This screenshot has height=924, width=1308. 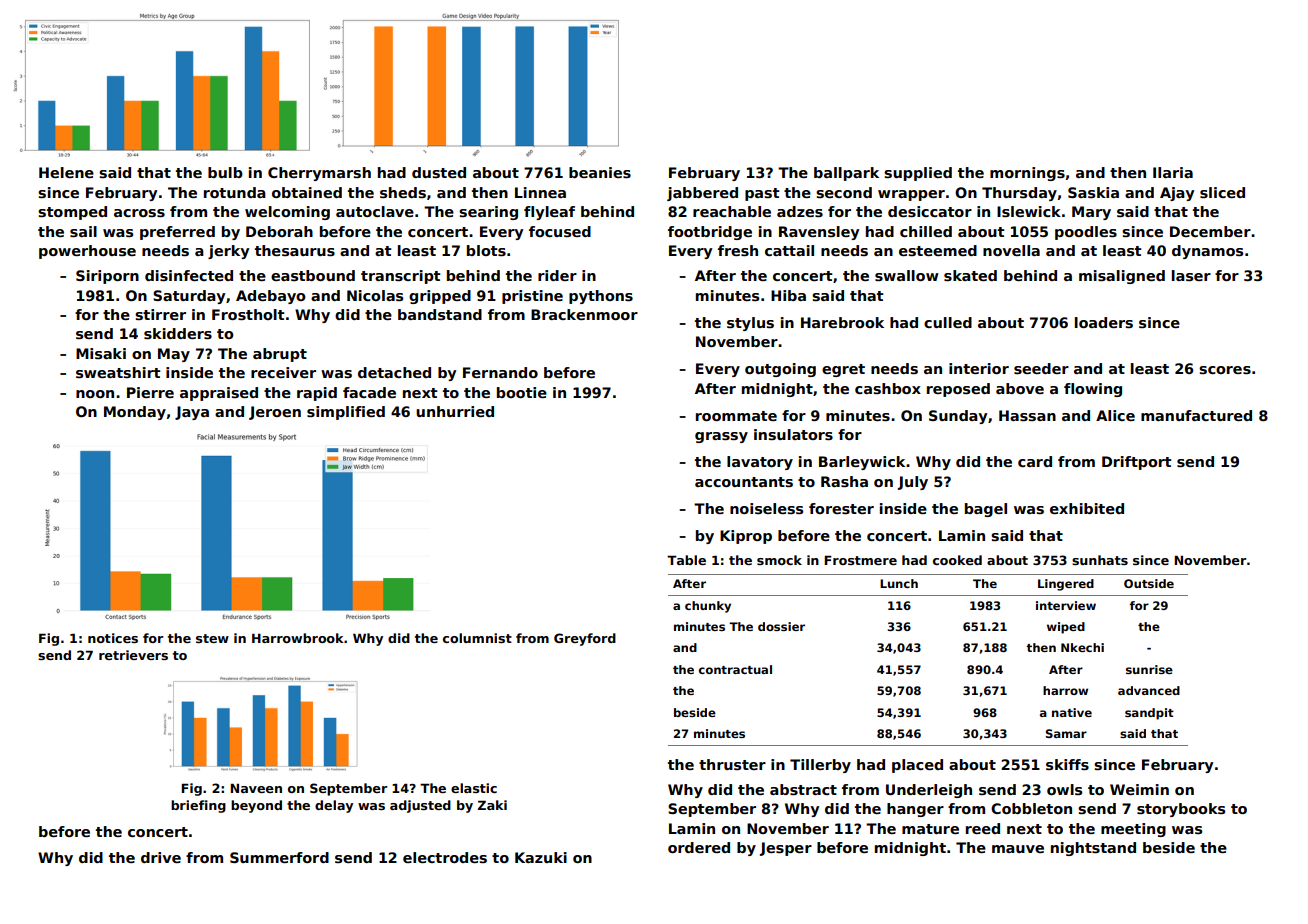 What do you see at coordinates (1173, 172) in the screenshot?
I see `Ilaria` at bounding box center [1173, 172].
